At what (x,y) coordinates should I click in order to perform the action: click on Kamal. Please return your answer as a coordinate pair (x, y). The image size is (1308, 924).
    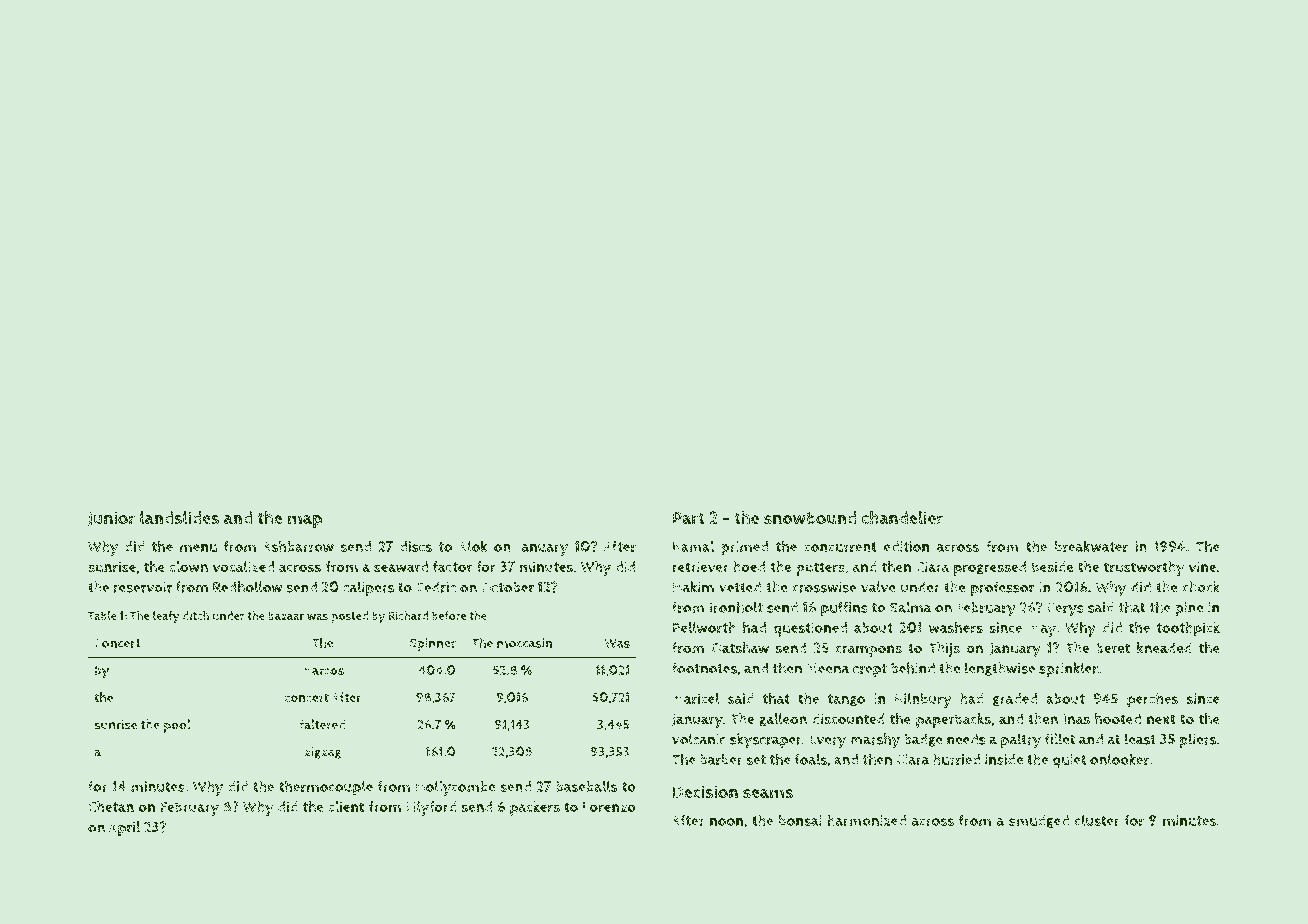
    Looking at the image, I should click on (693, 546).
